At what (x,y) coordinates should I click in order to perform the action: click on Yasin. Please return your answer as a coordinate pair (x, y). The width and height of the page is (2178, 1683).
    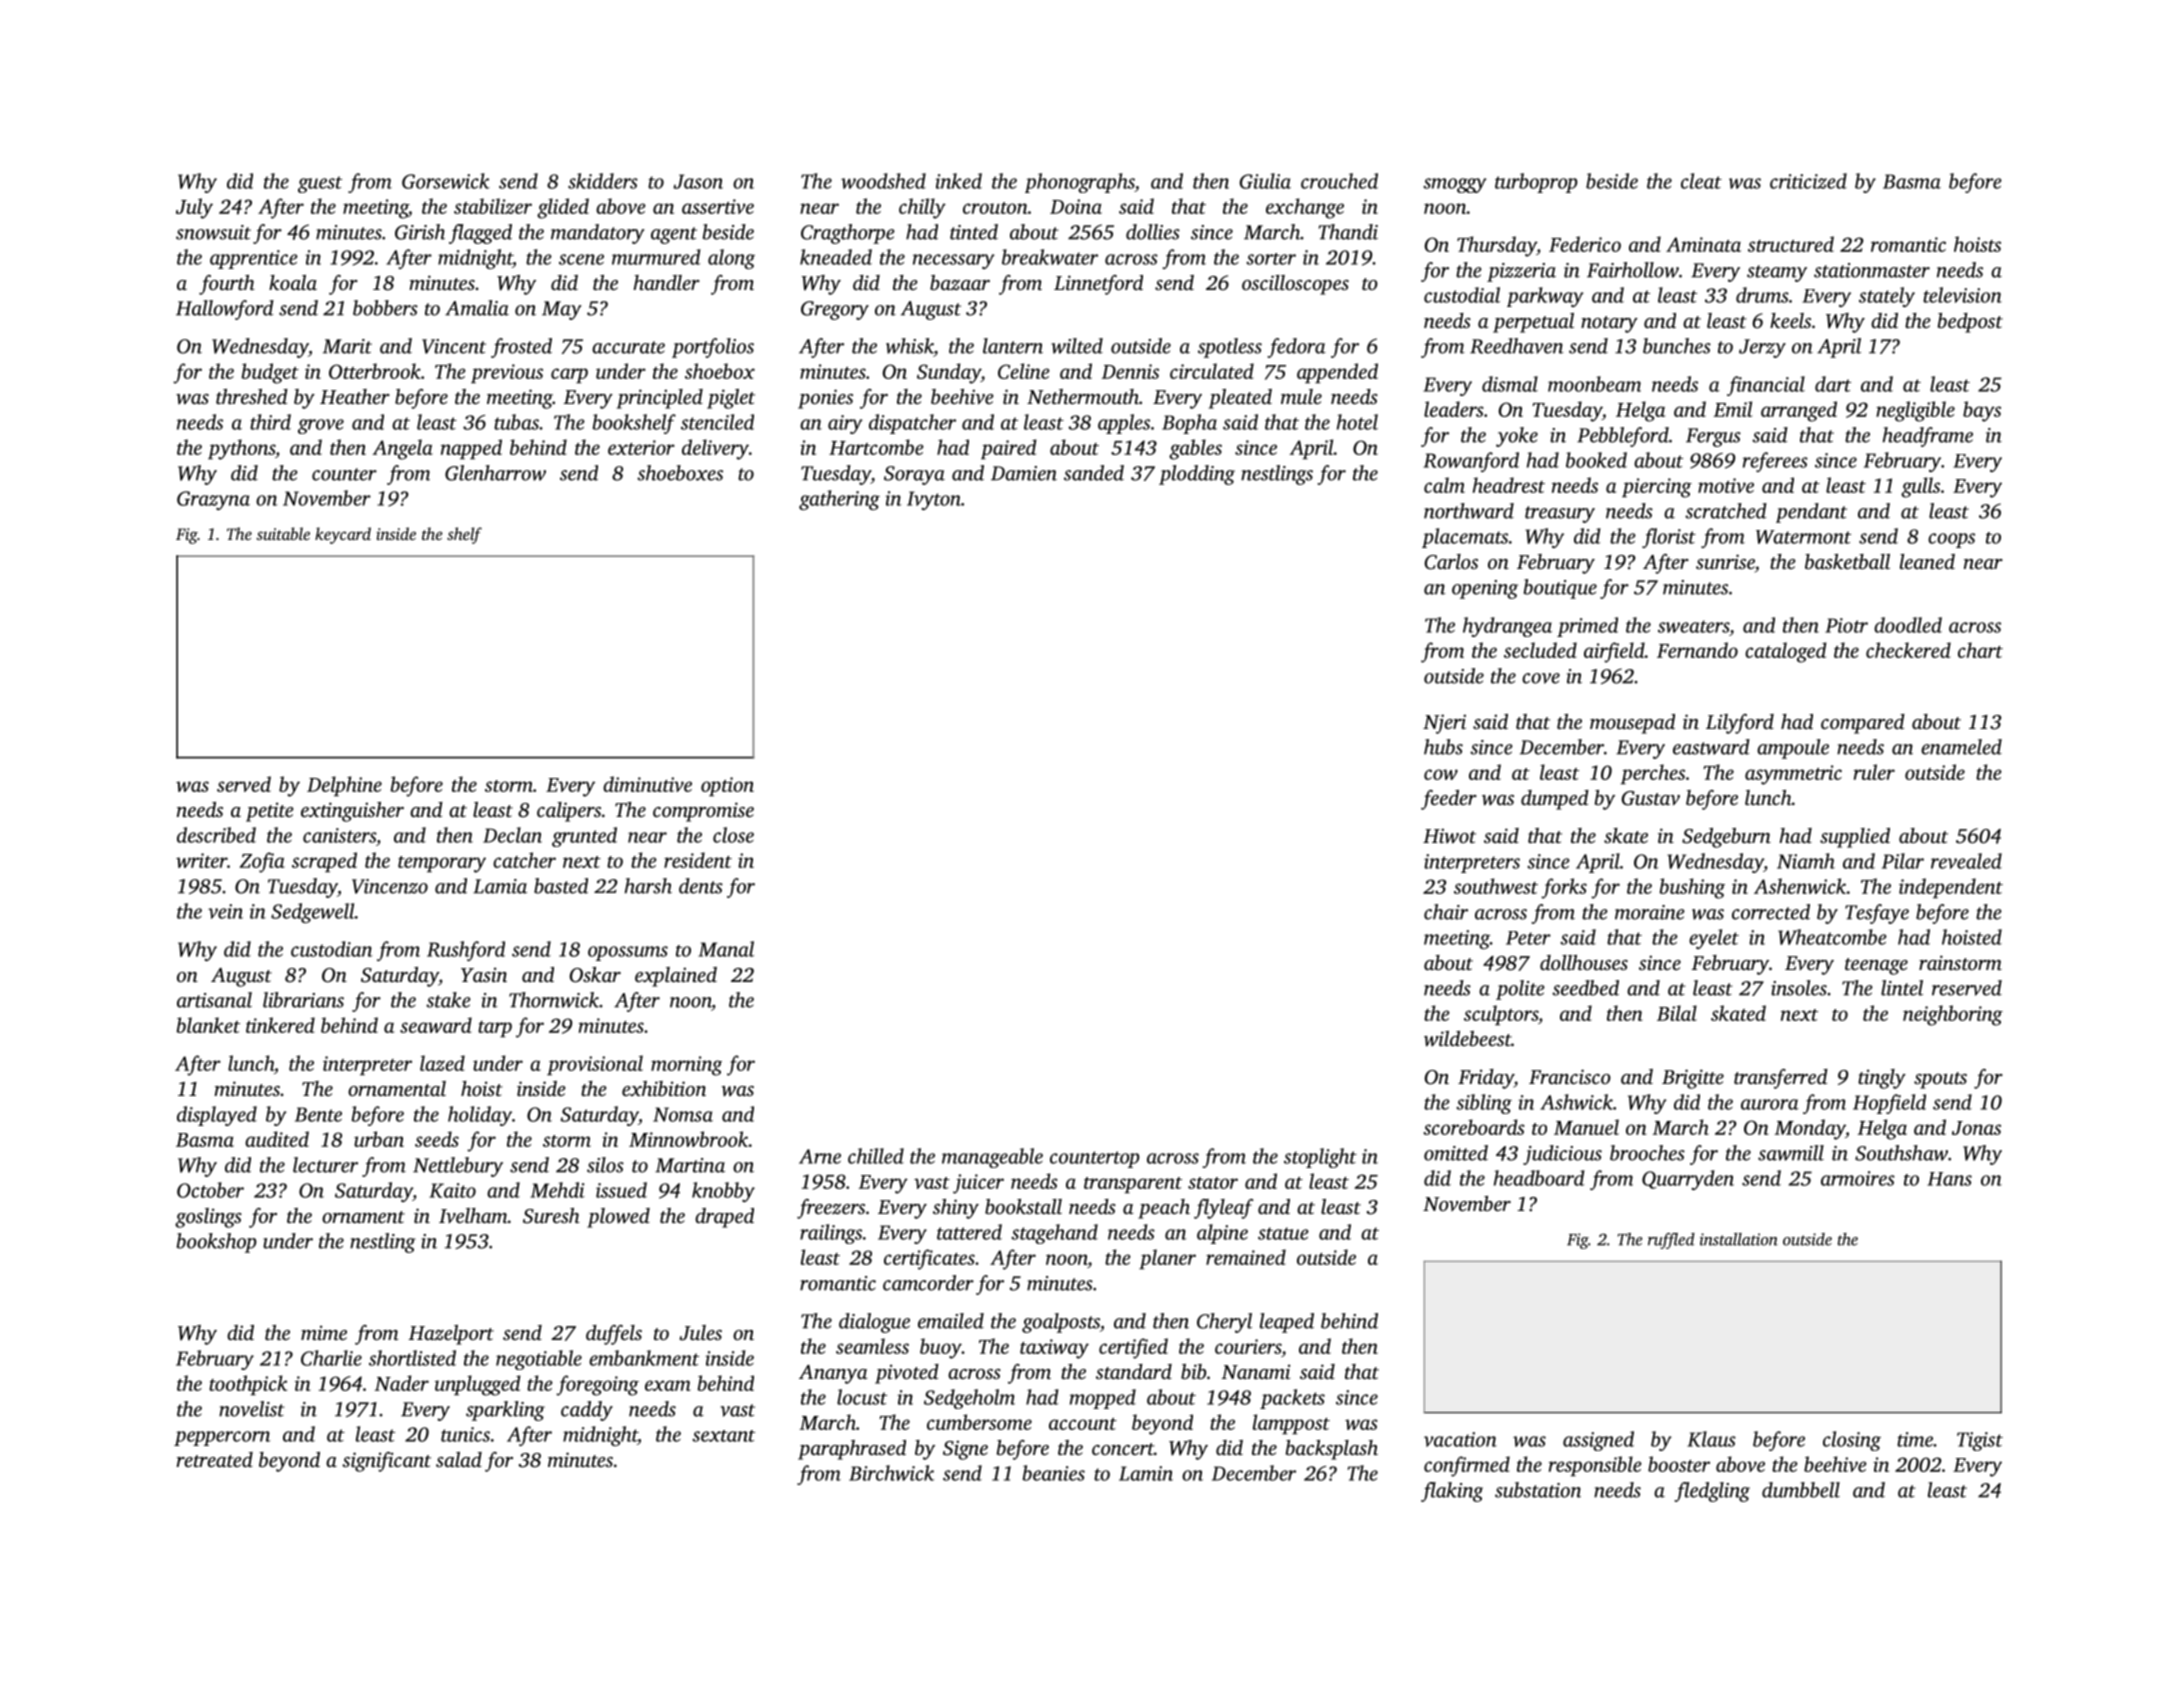
    Looking at the image, I should click on (484, 974).
